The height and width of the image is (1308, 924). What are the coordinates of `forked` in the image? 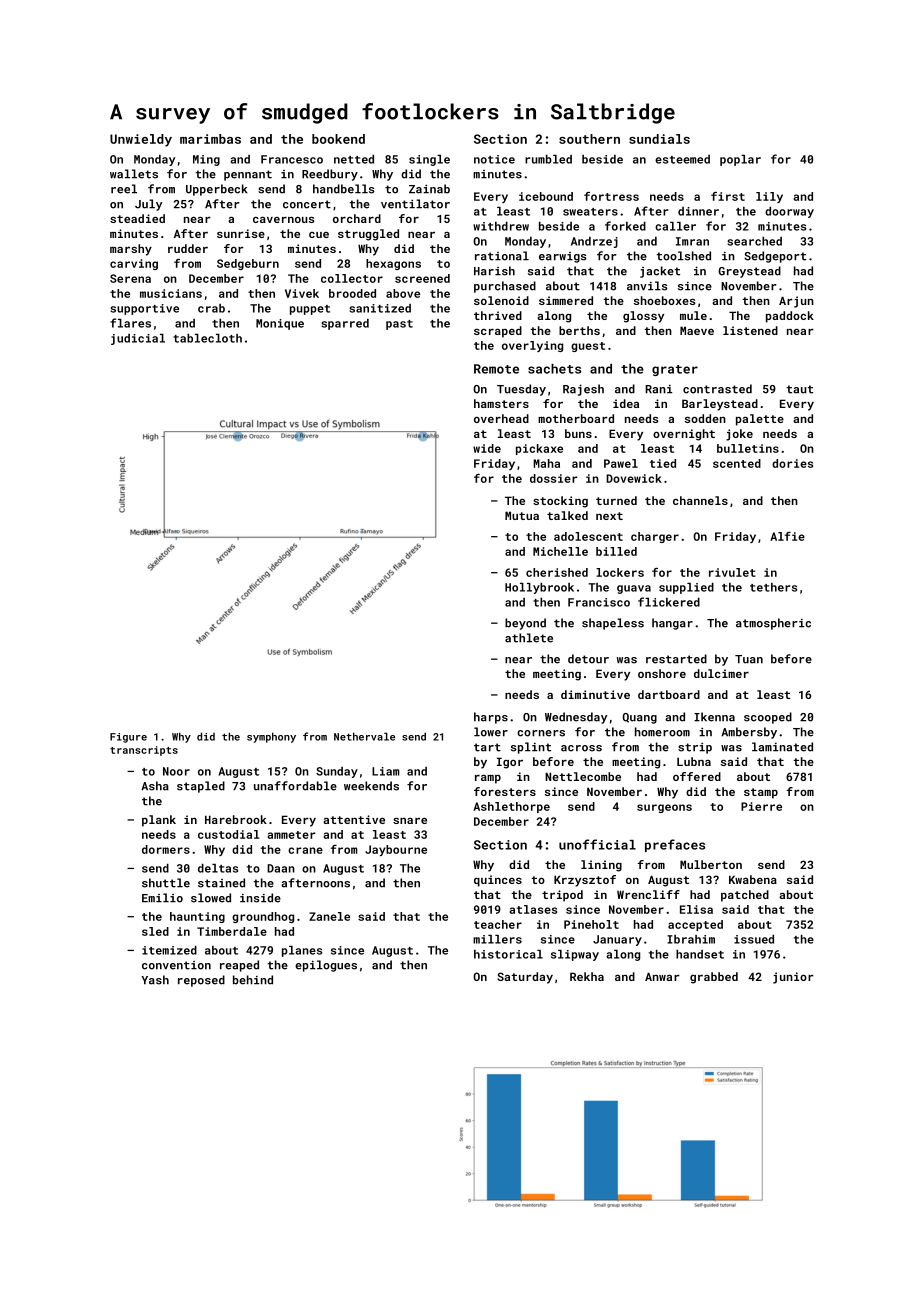 It's located at (625, 226).
